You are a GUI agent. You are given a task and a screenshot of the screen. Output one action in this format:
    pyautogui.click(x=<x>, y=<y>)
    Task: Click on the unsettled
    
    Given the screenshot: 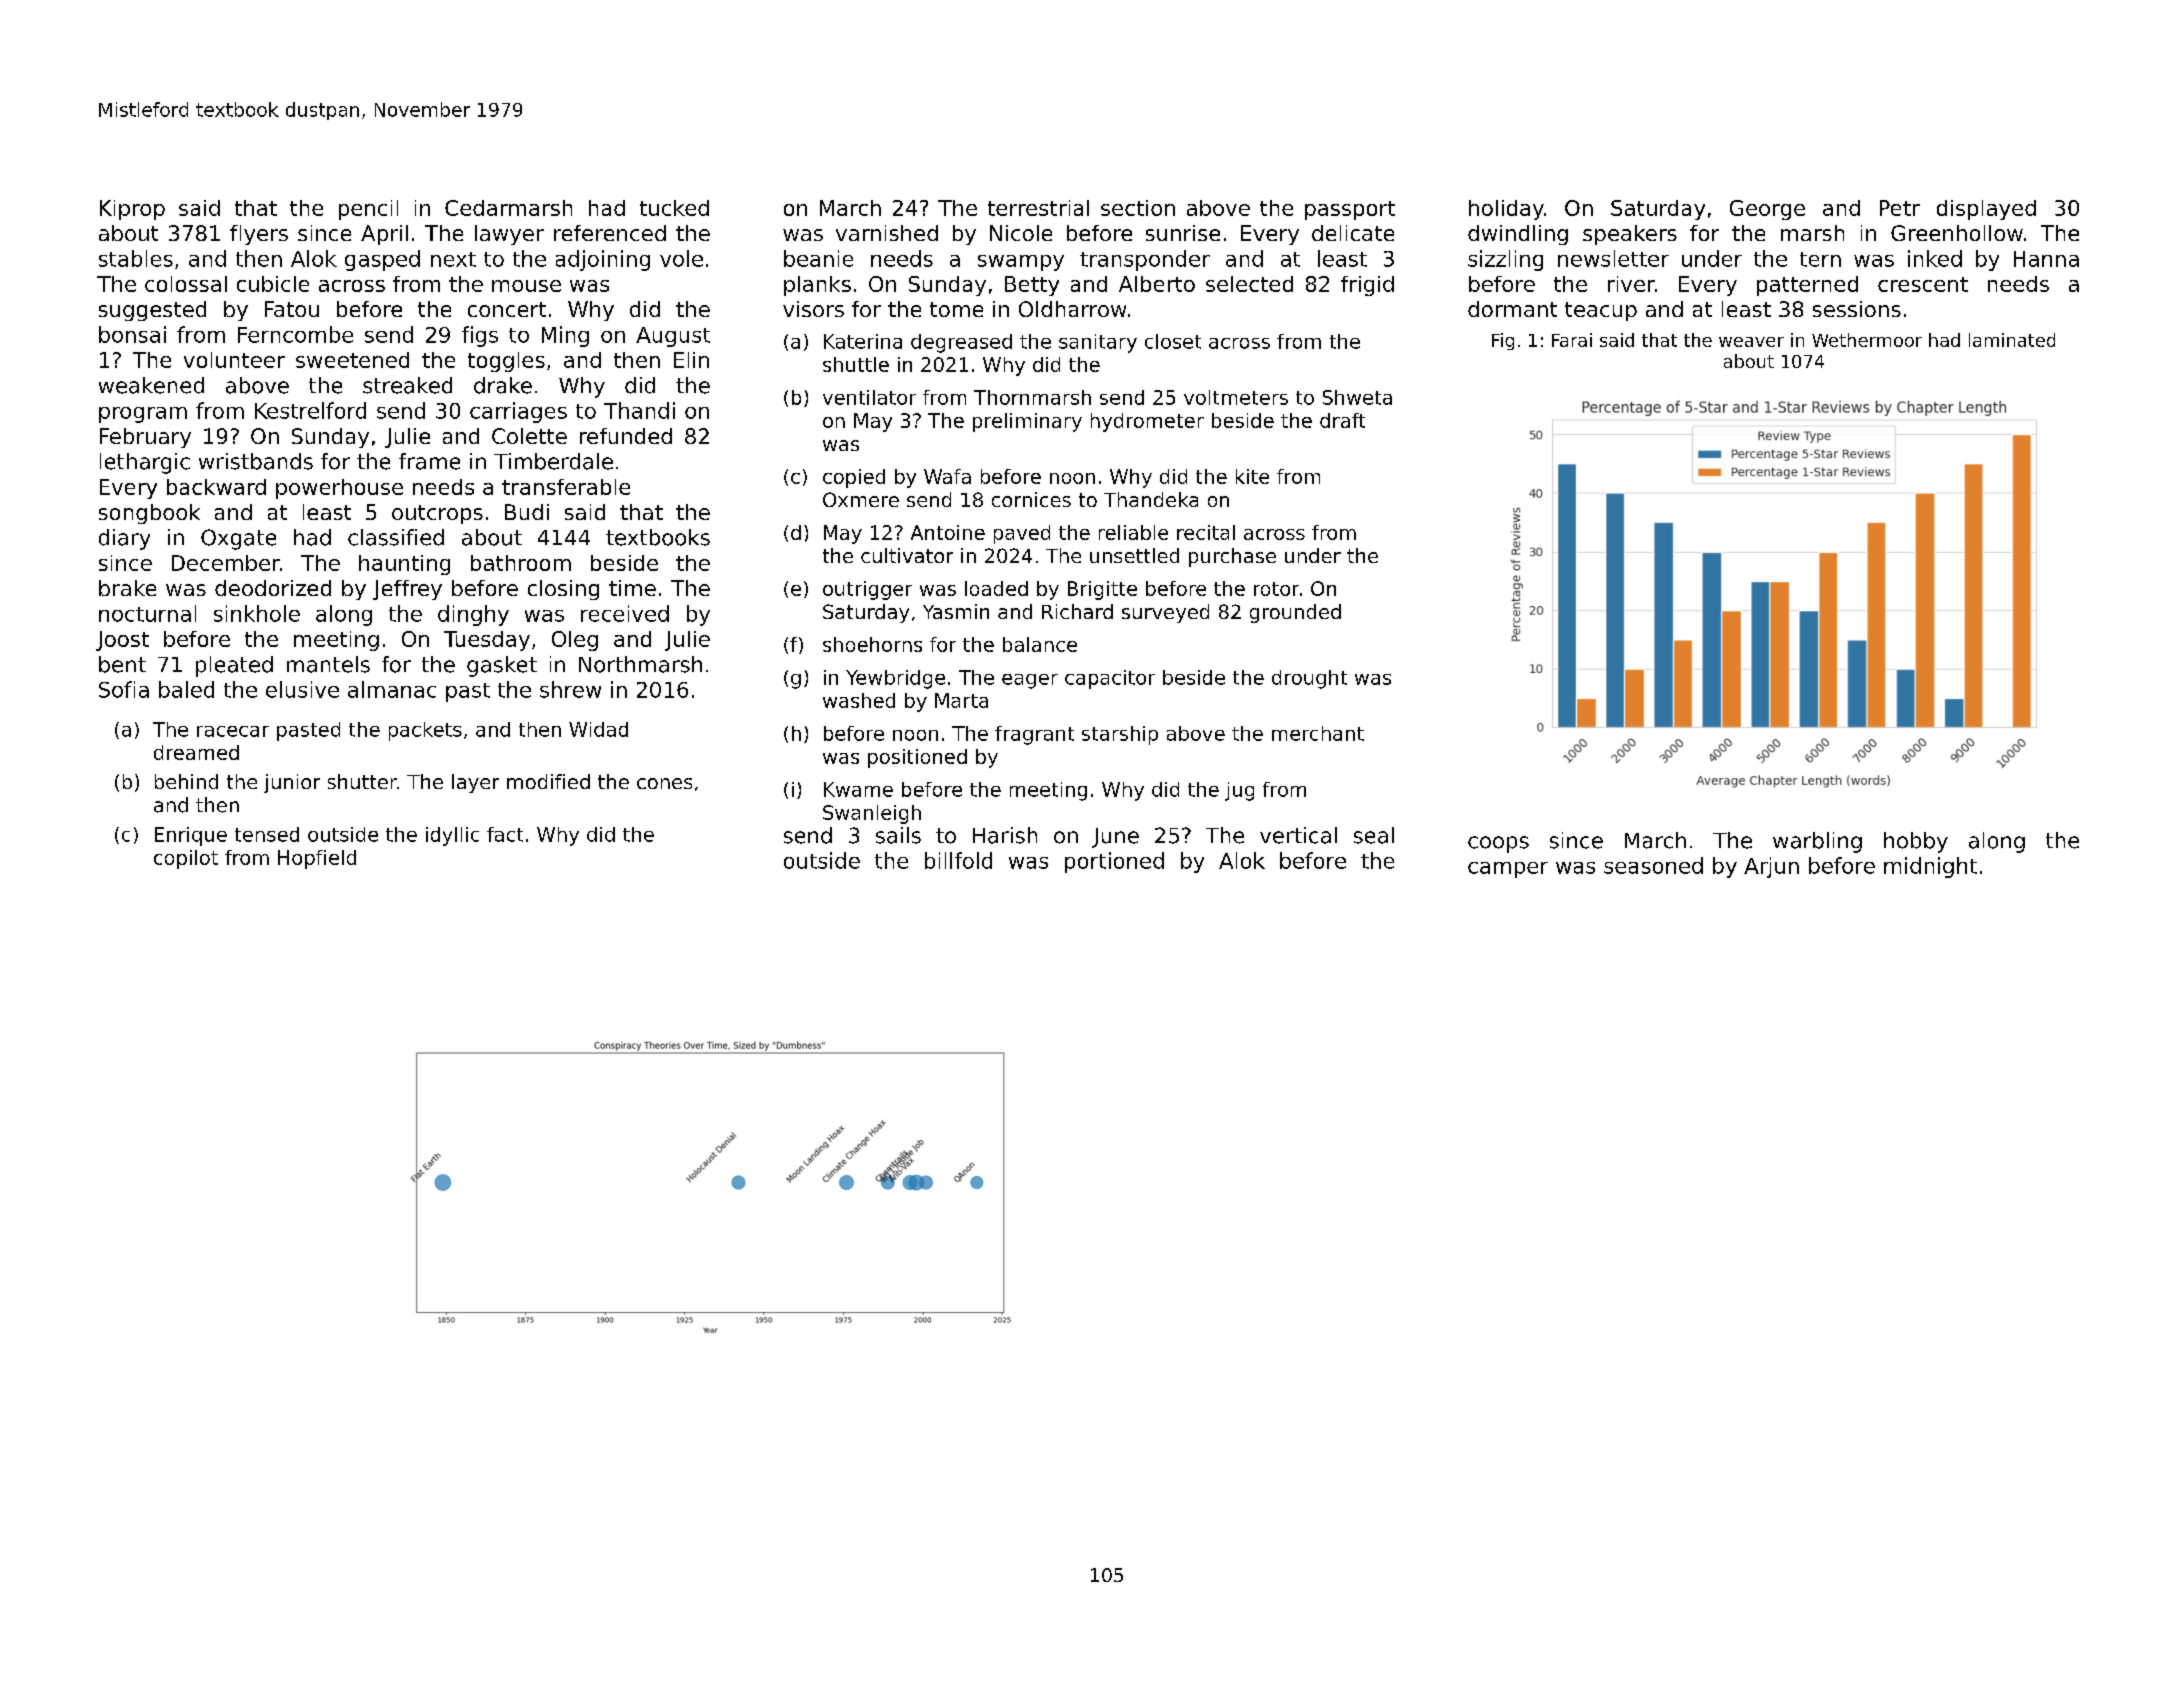 What is the action you would take?
    pyautogui.click(x=1134, y=555)
